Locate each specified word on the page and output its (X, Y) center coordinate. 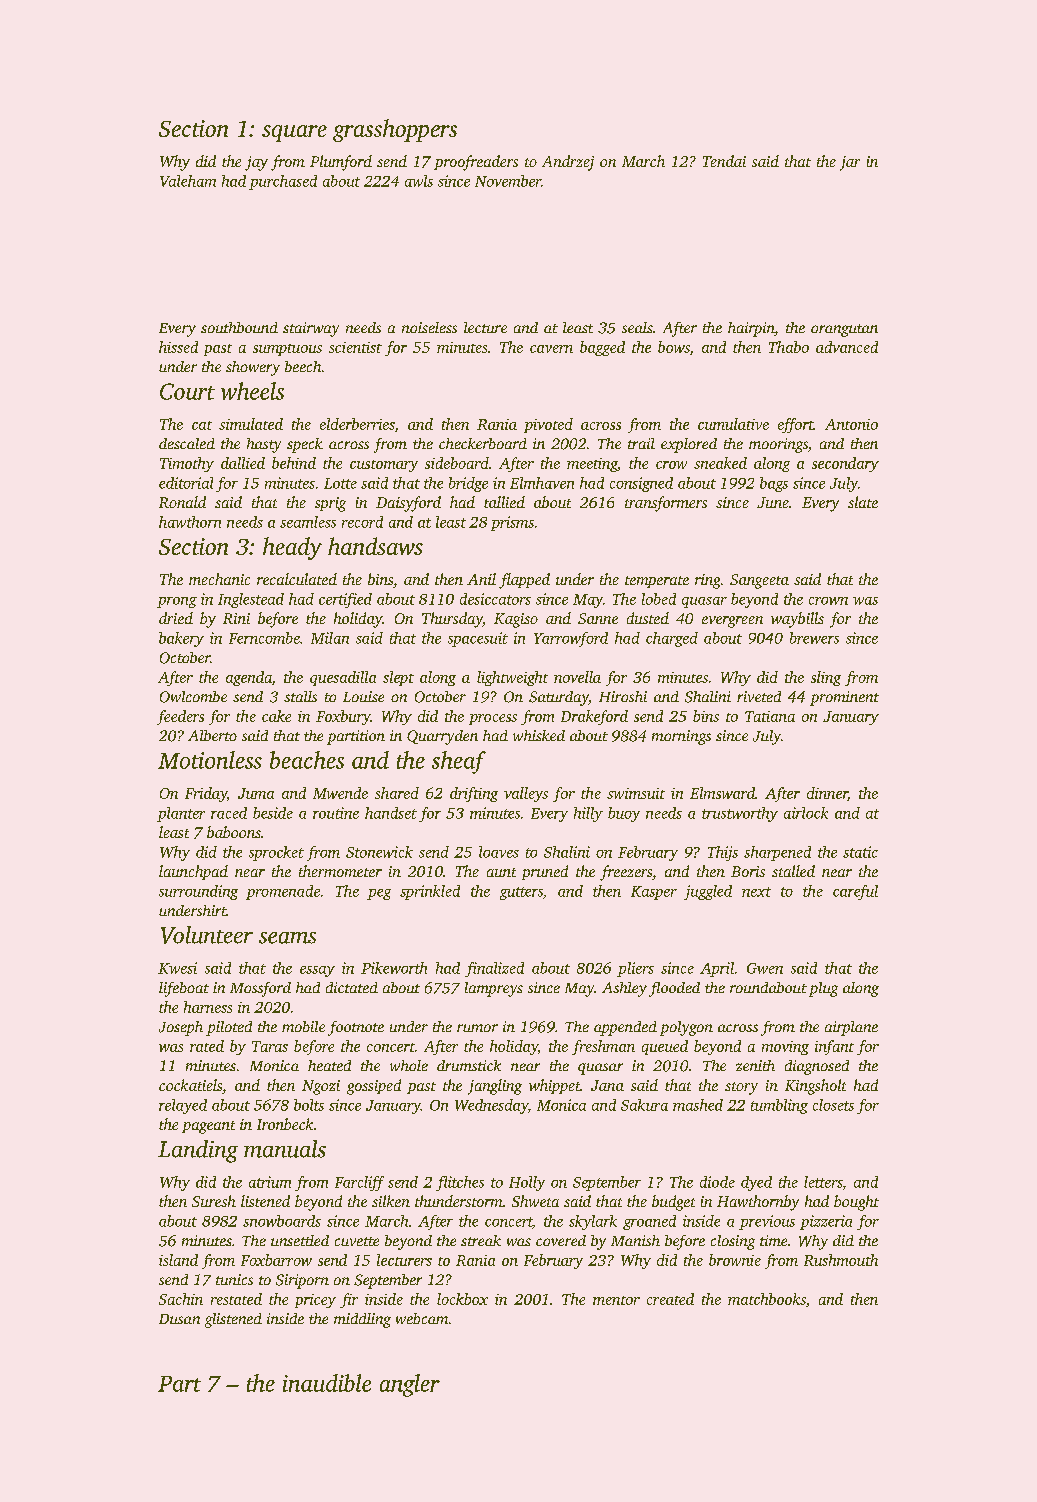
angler (410, 1385)
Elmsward (722, 793)
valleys (526, 794)
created (670, 1299)
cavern (551, 349)
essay (317, 971)
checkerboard (483, 443)
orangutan (844, 330)
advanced (847, 347)
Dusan (179, 1319)
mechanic (219, 579)
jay (256, 163)
